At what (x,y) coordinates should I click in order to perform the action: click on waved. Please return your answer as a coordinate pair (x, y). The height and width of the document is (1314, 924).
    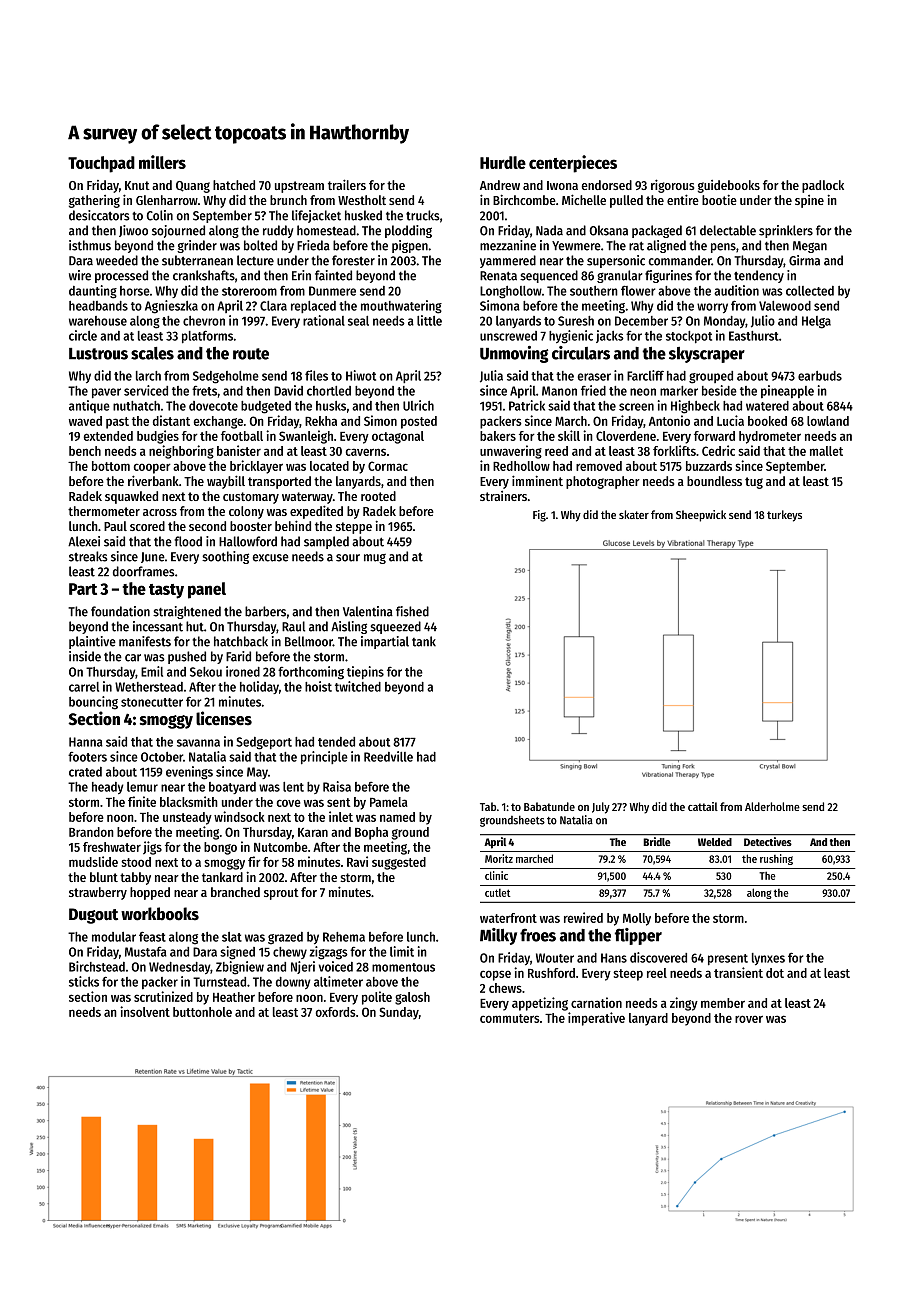
    Looking at the image, I should click on (85, 421).
